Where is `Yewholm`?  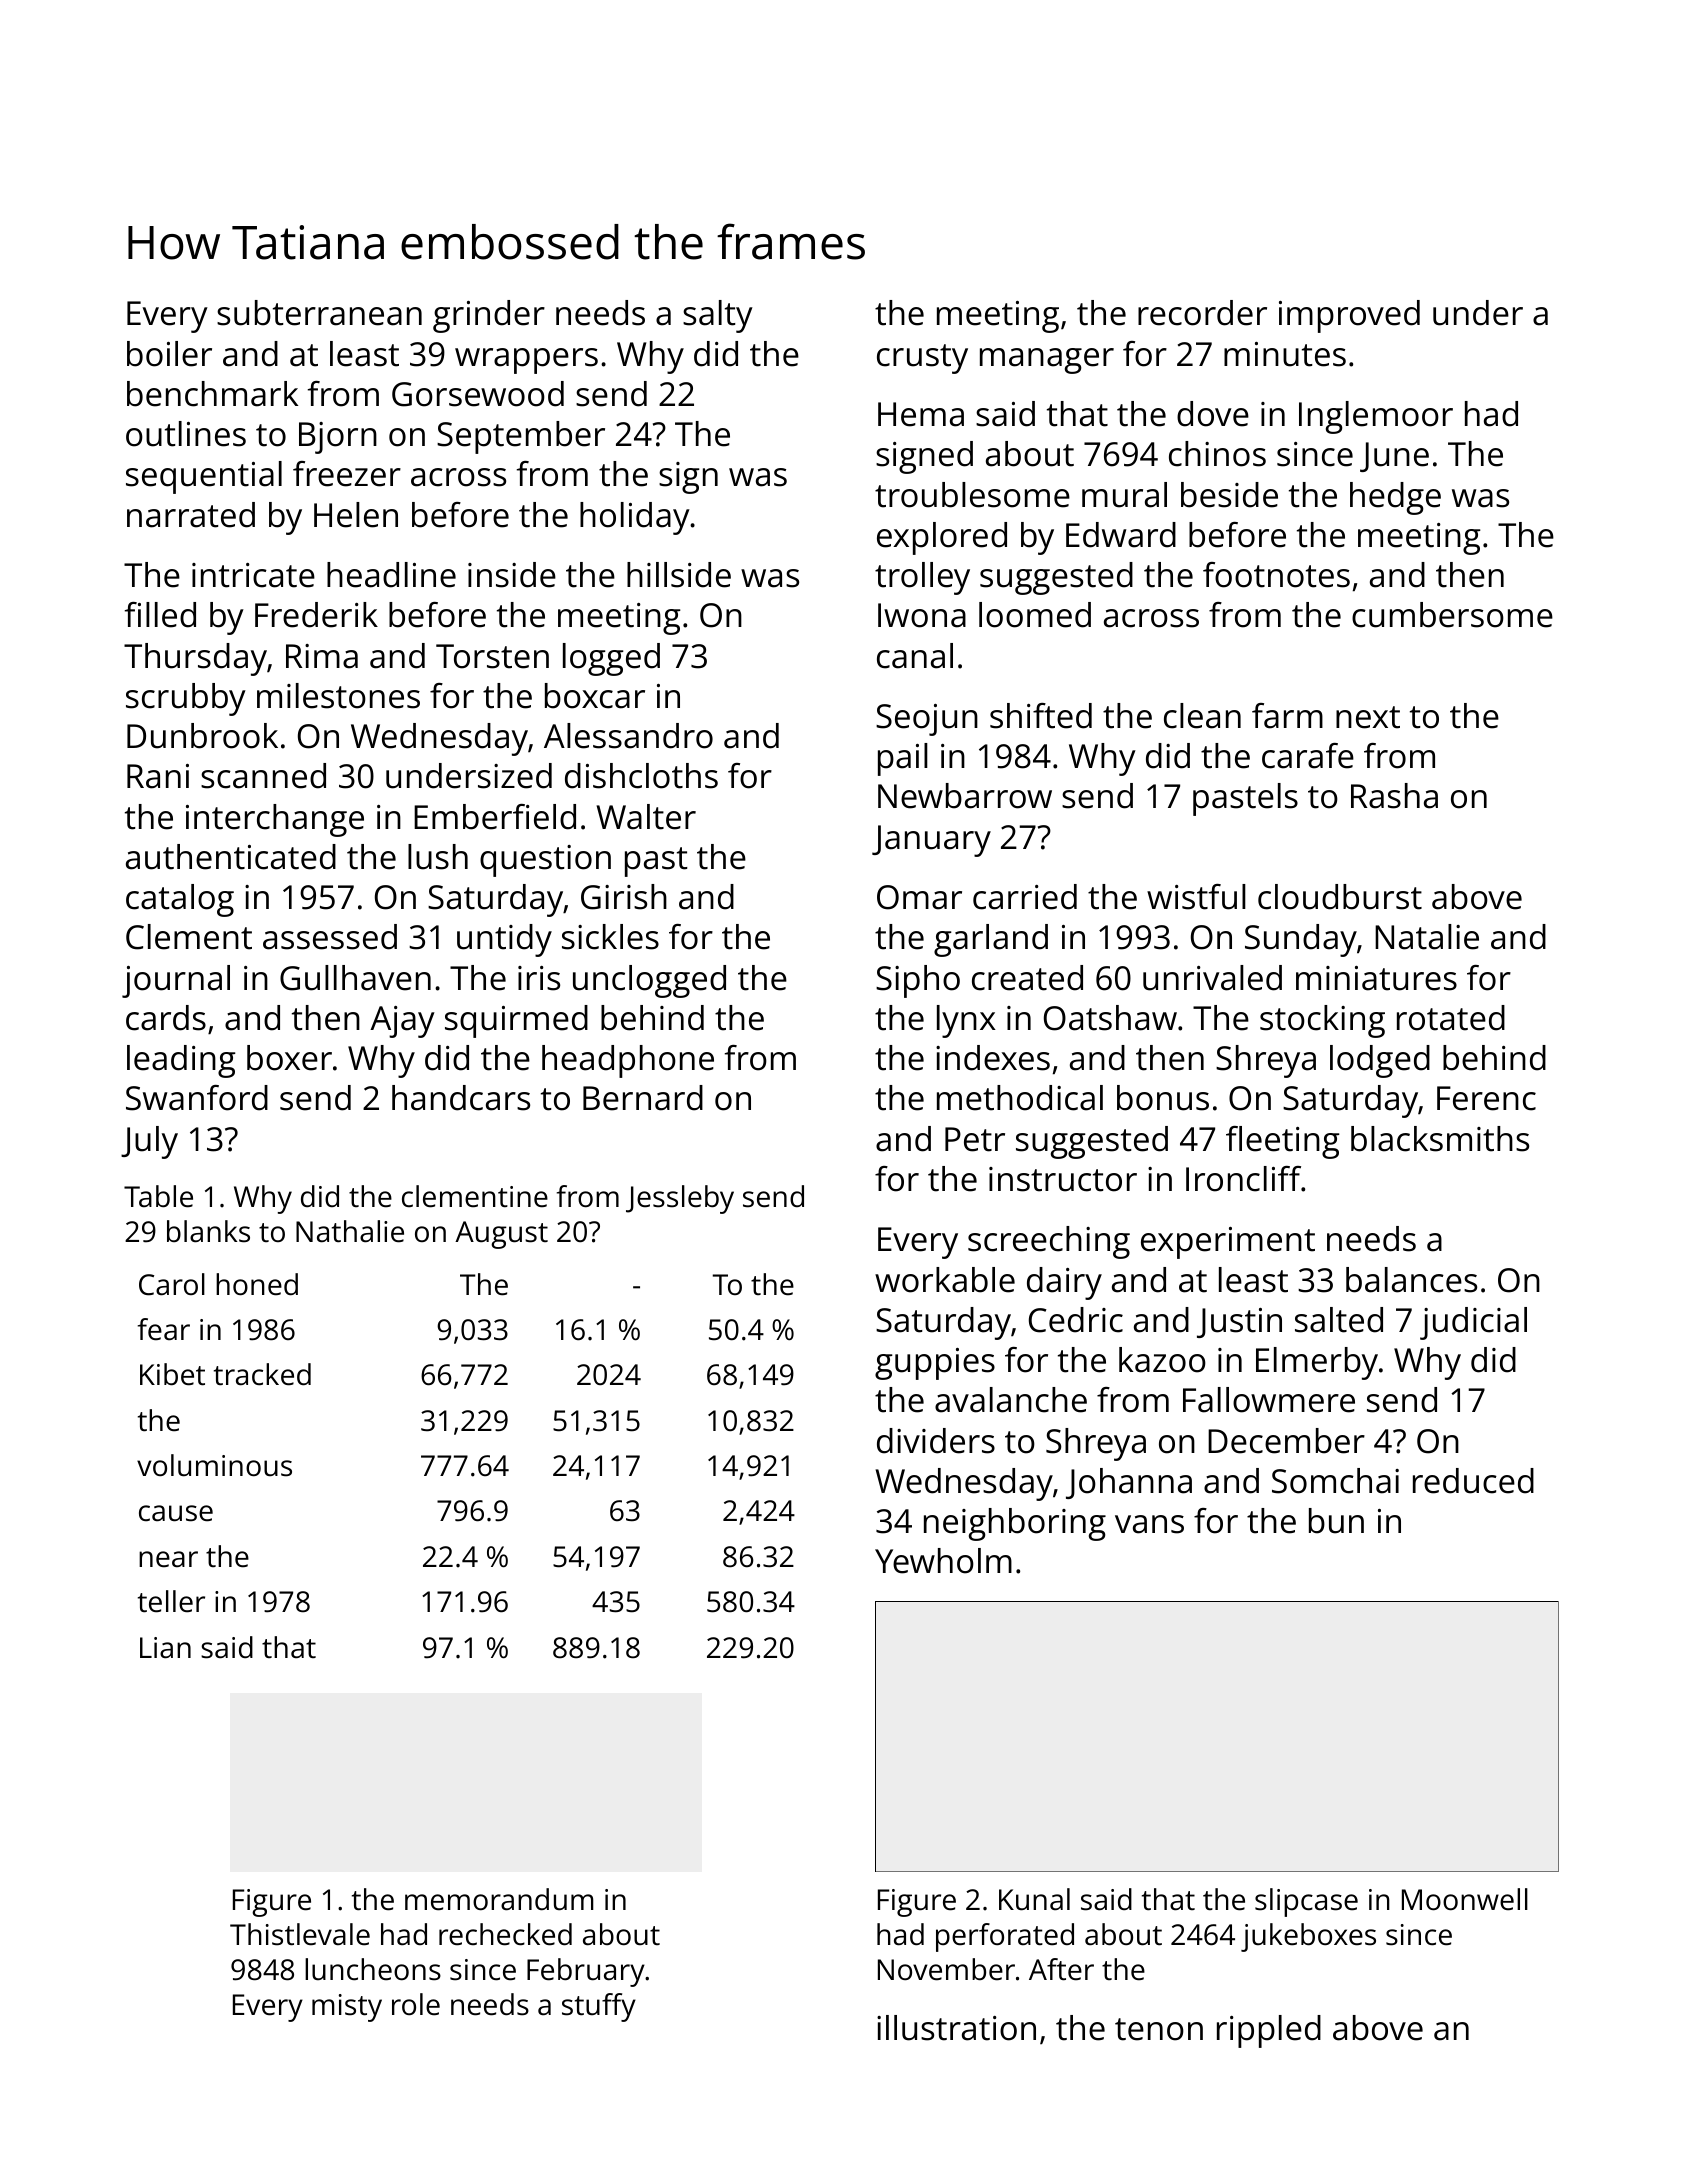 Yewholm is located at coordinates (943, 1561).
